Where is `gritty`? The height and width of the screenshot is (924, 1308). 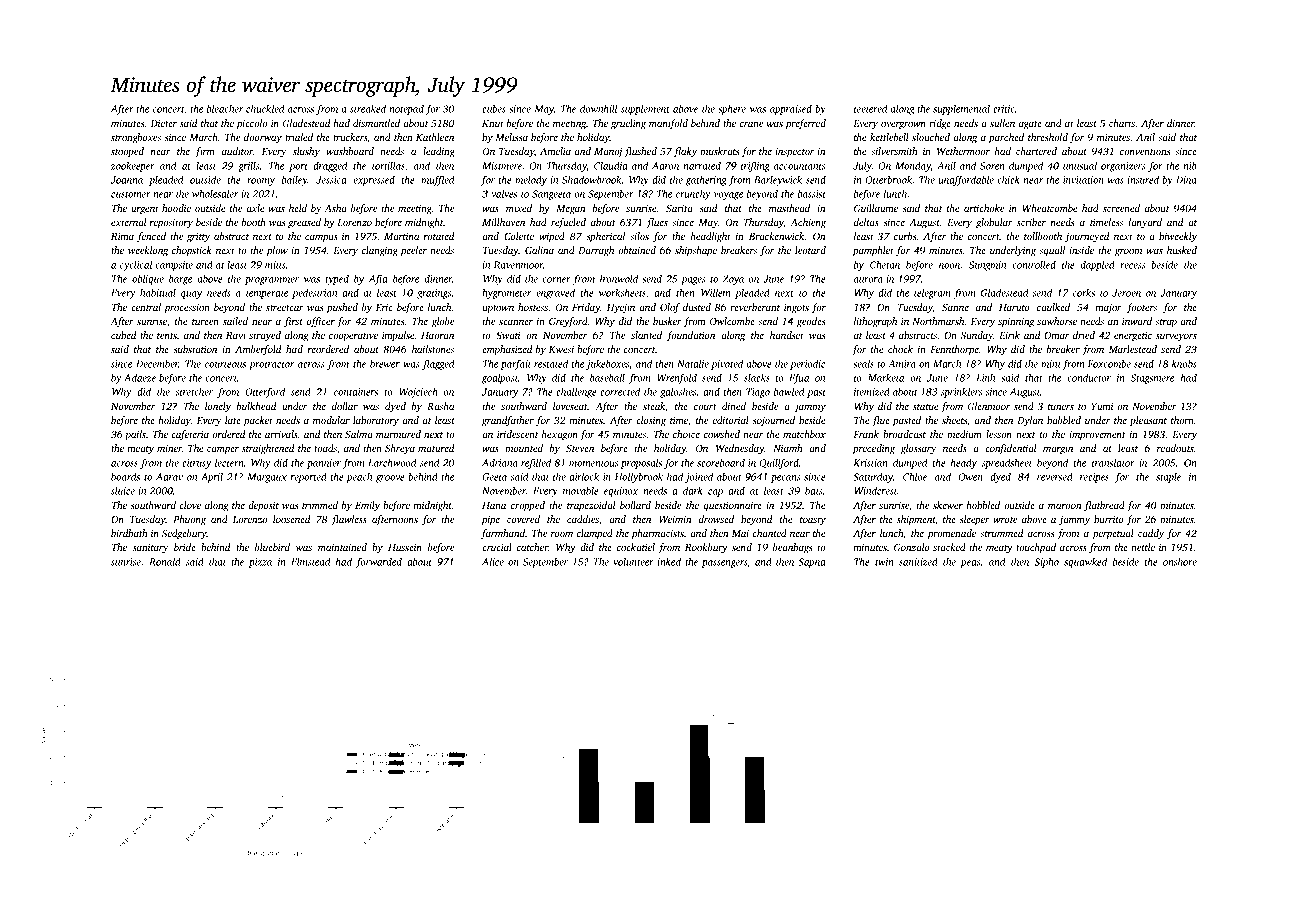 gritty is located at coordinates (198, 238).
